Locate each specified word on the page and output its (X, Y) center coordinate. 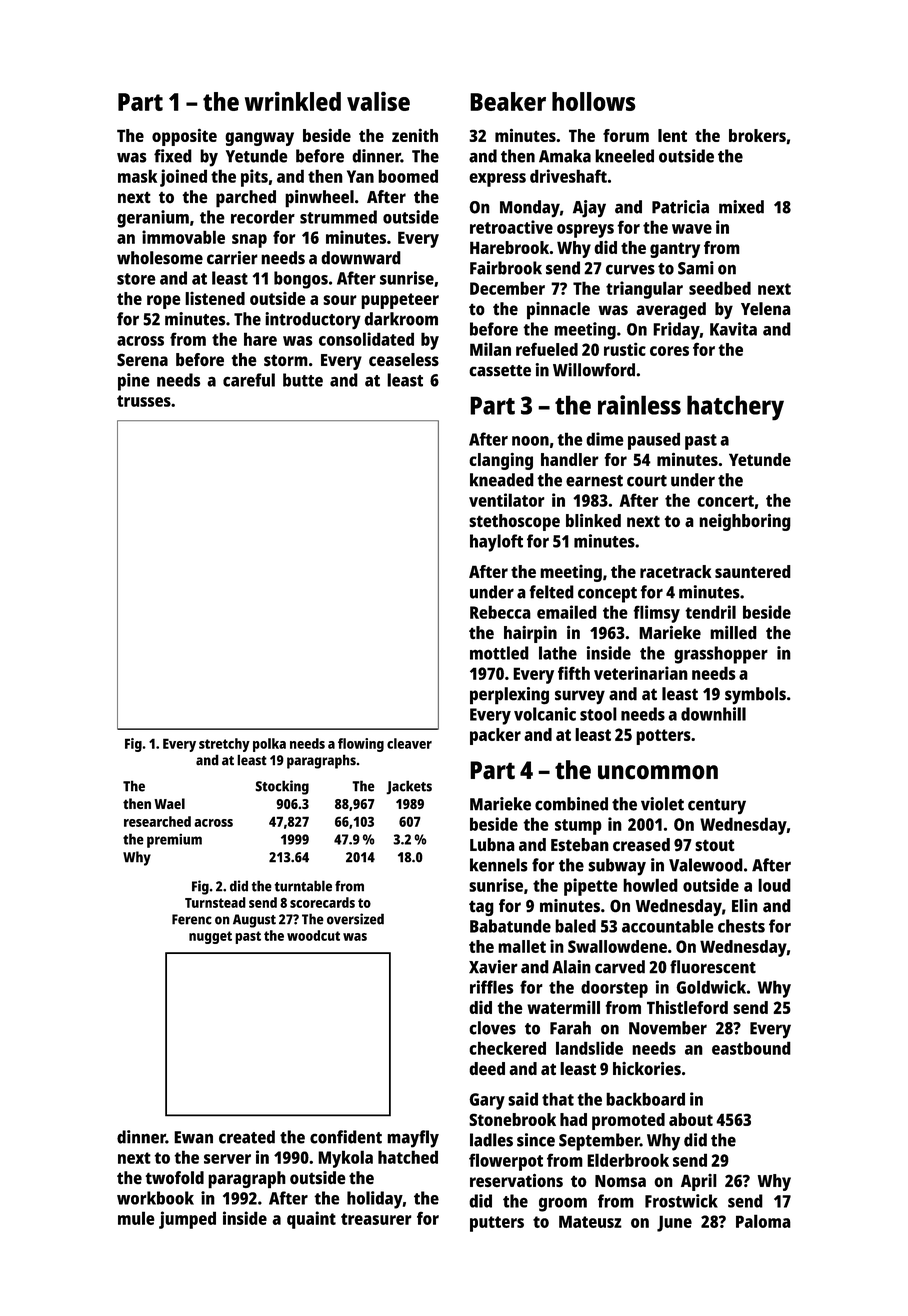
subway (617, 867)
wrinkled (293, 101)
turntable (303, 886)
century (717, 807)
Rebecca (500, 612)
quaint (311, 1220)
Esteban (580, 845)
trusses (144, 401)
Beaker (508, 101)
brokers (757, 135)
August (254, 921)
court (647, 481)
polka (269, 745)
